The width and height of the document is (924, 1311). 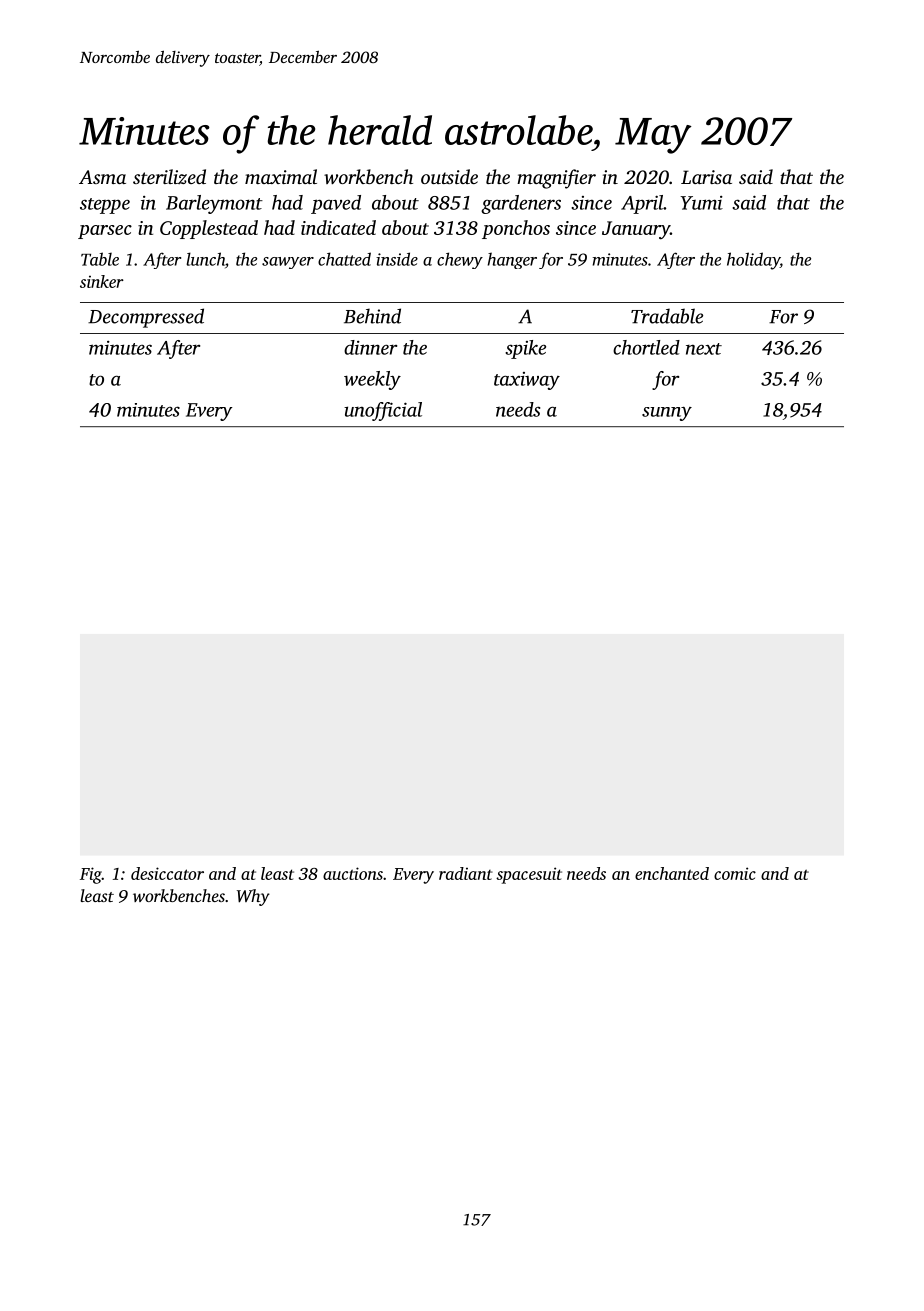 What do you see at coordinates (167, 873) in the document?
I see `desiccator` at bounding box center [167, 873].
